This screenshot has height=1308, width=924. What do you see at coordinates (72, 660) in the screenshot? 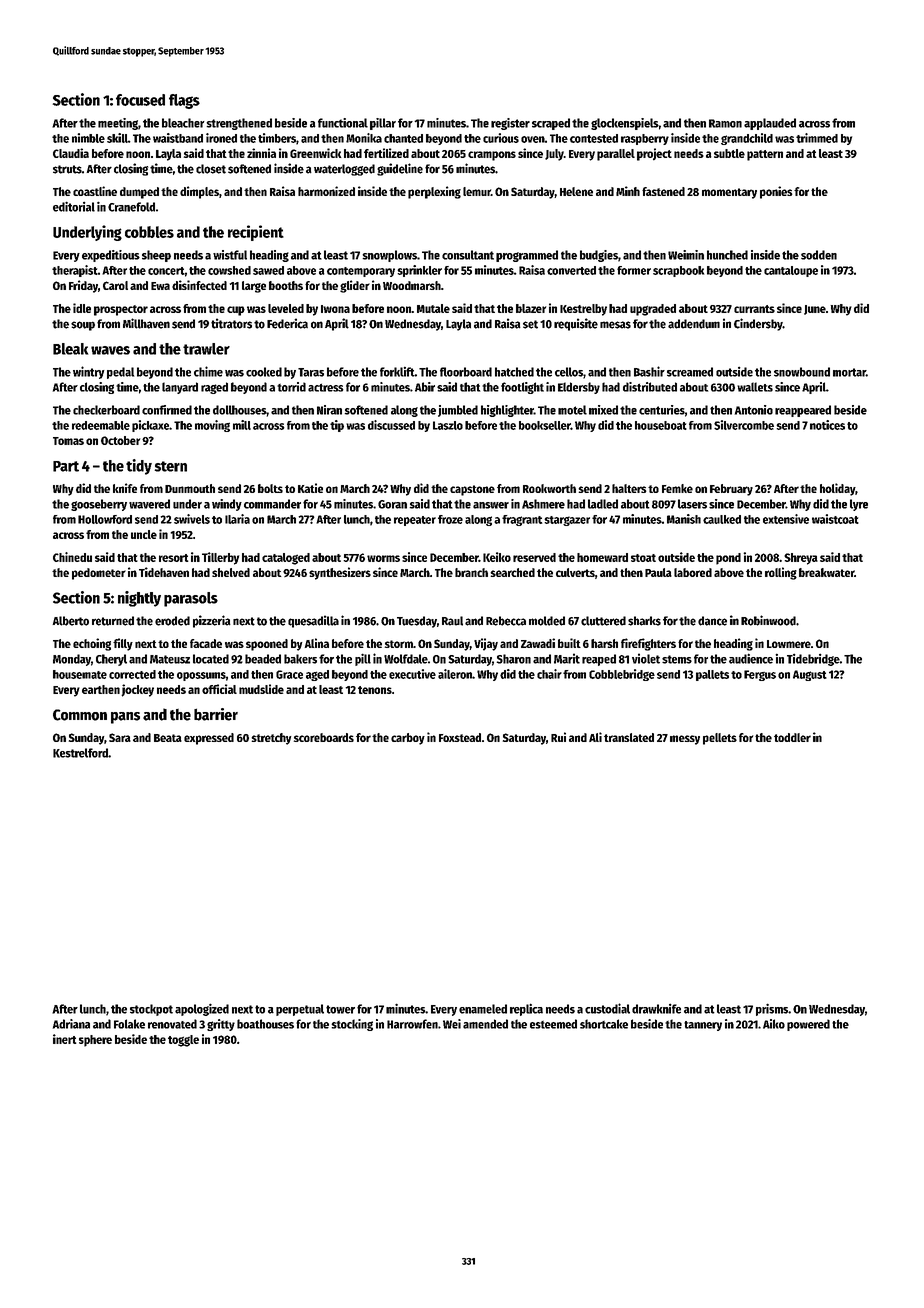
I see `Monday` at bounding box center [72, 660].
